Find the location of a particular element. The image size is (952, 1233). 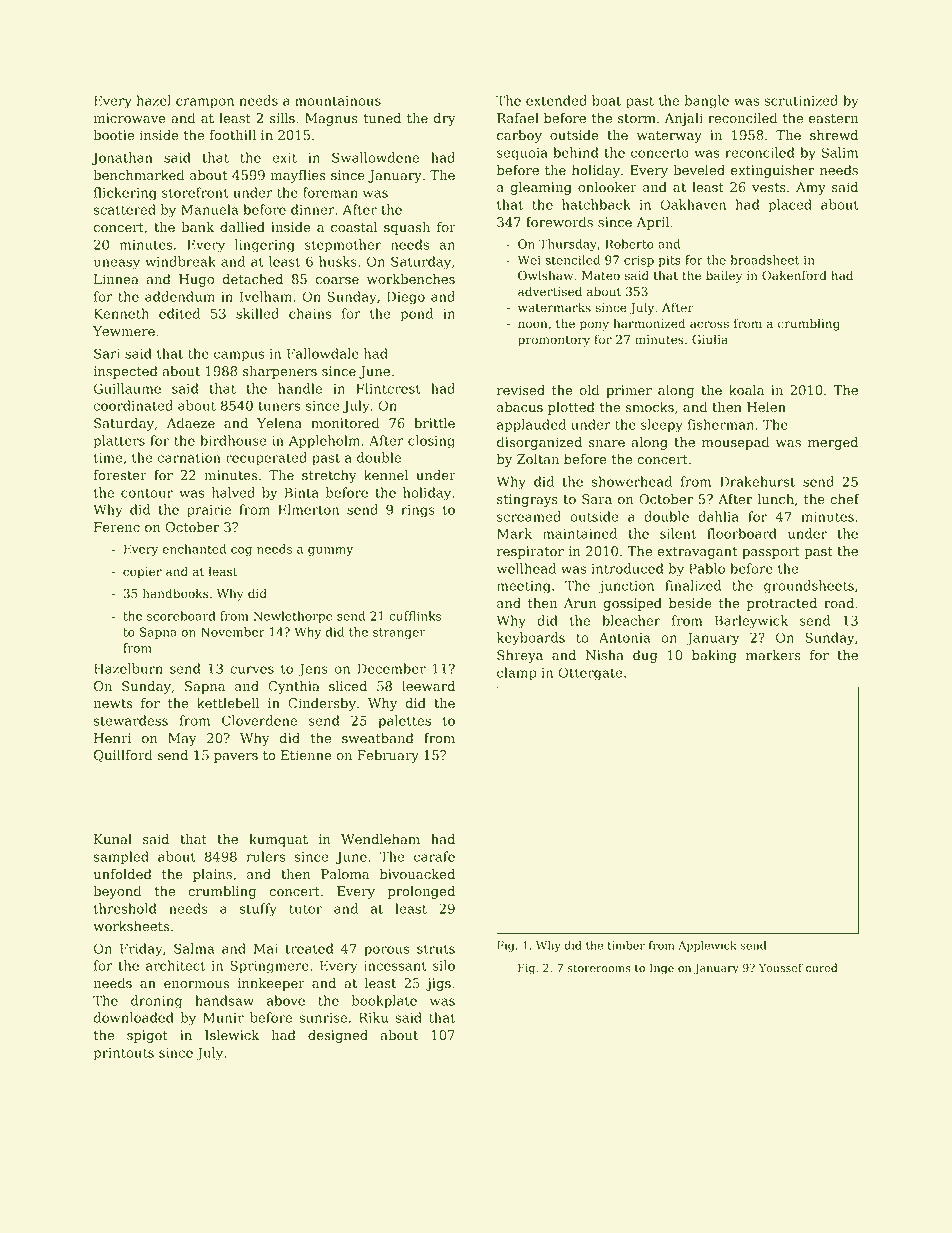

palettes is located at coordinates (405, 722).
